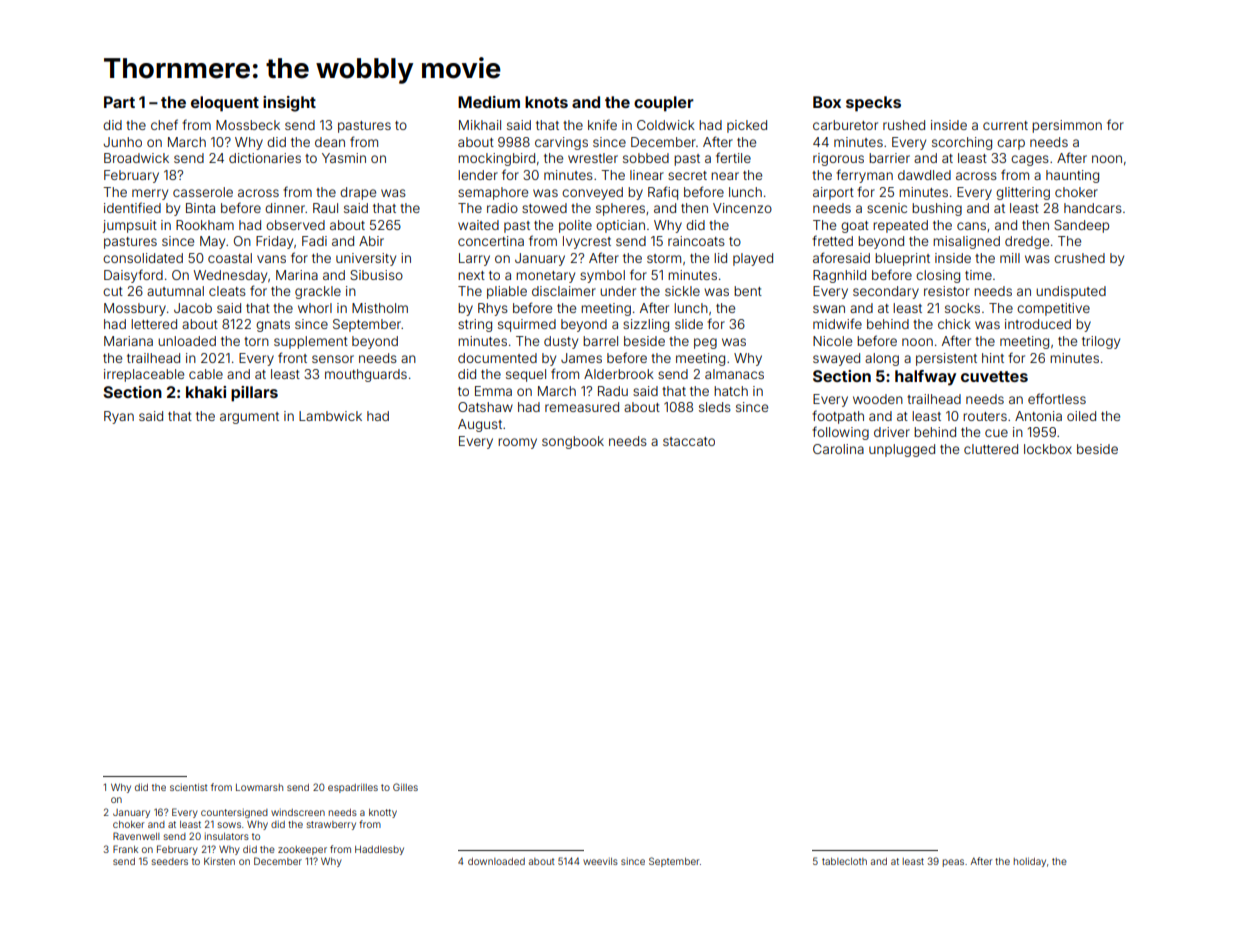 This screenshot has height=952, width=1233. What do you see at coordinates (189, 787) in the screenshot?
I see `scientist` at bounding box center [189, 787].
